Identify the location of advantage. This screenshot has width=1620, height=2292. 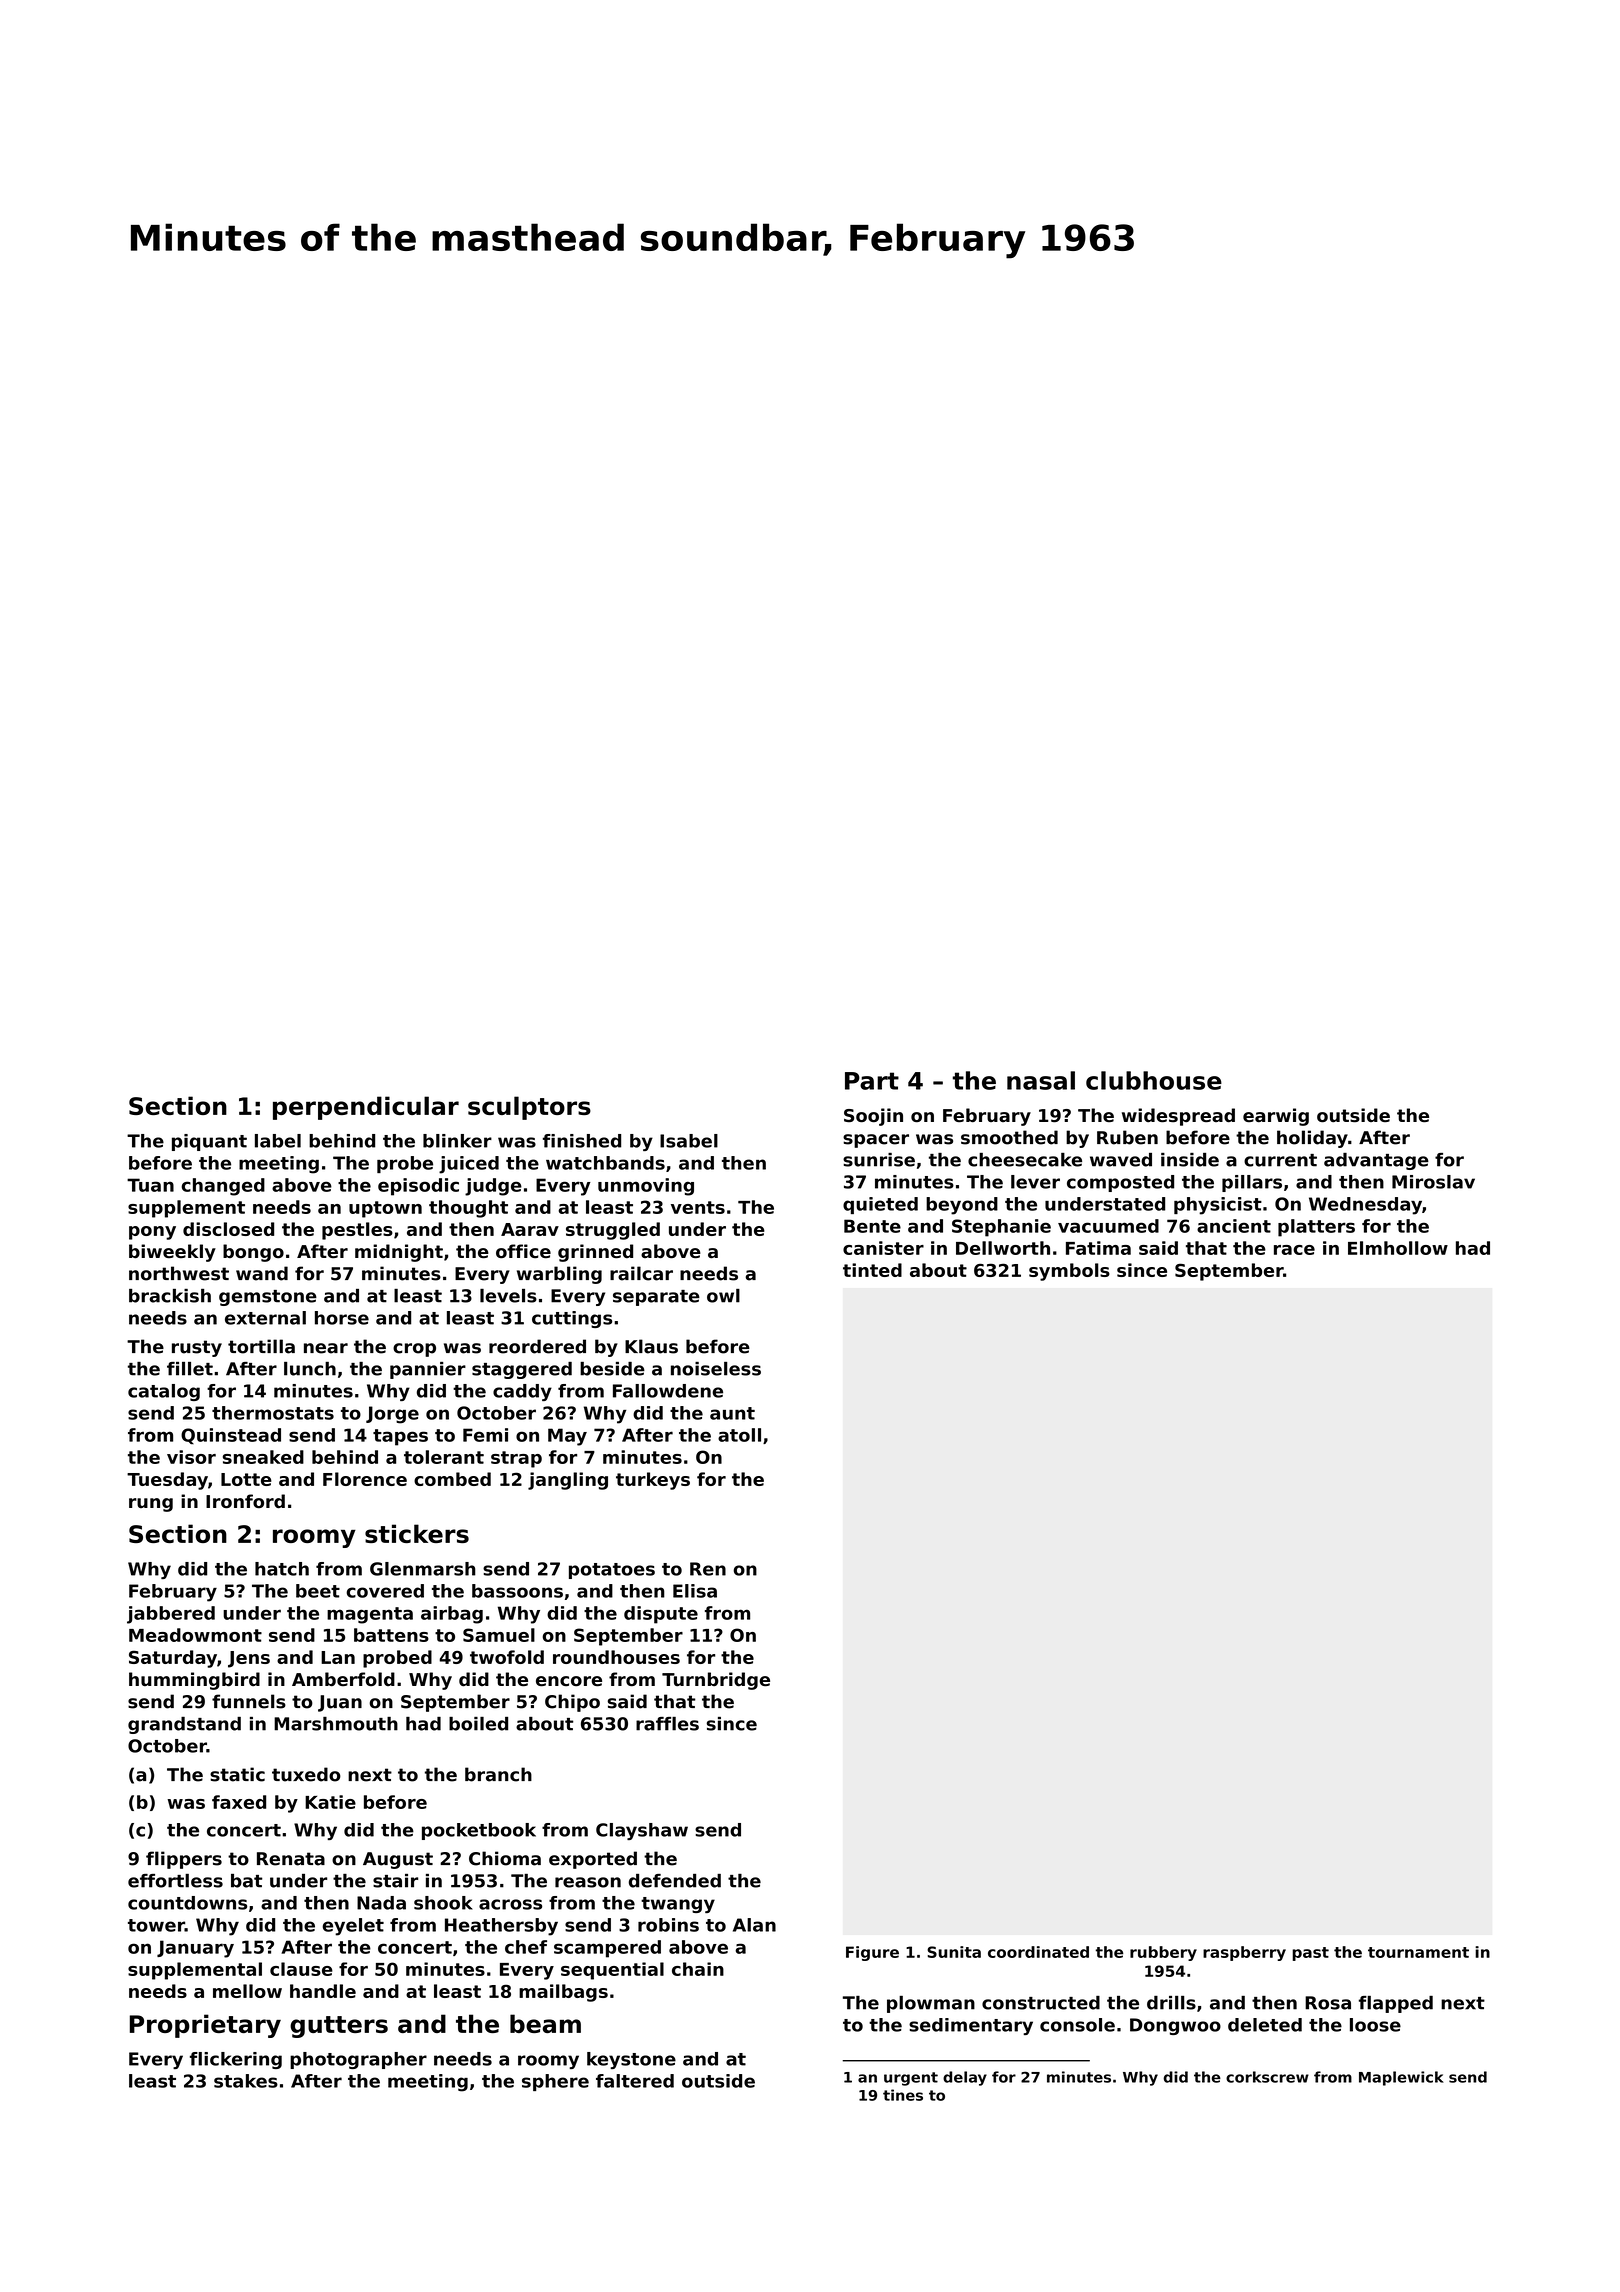
(1376, 1161).
